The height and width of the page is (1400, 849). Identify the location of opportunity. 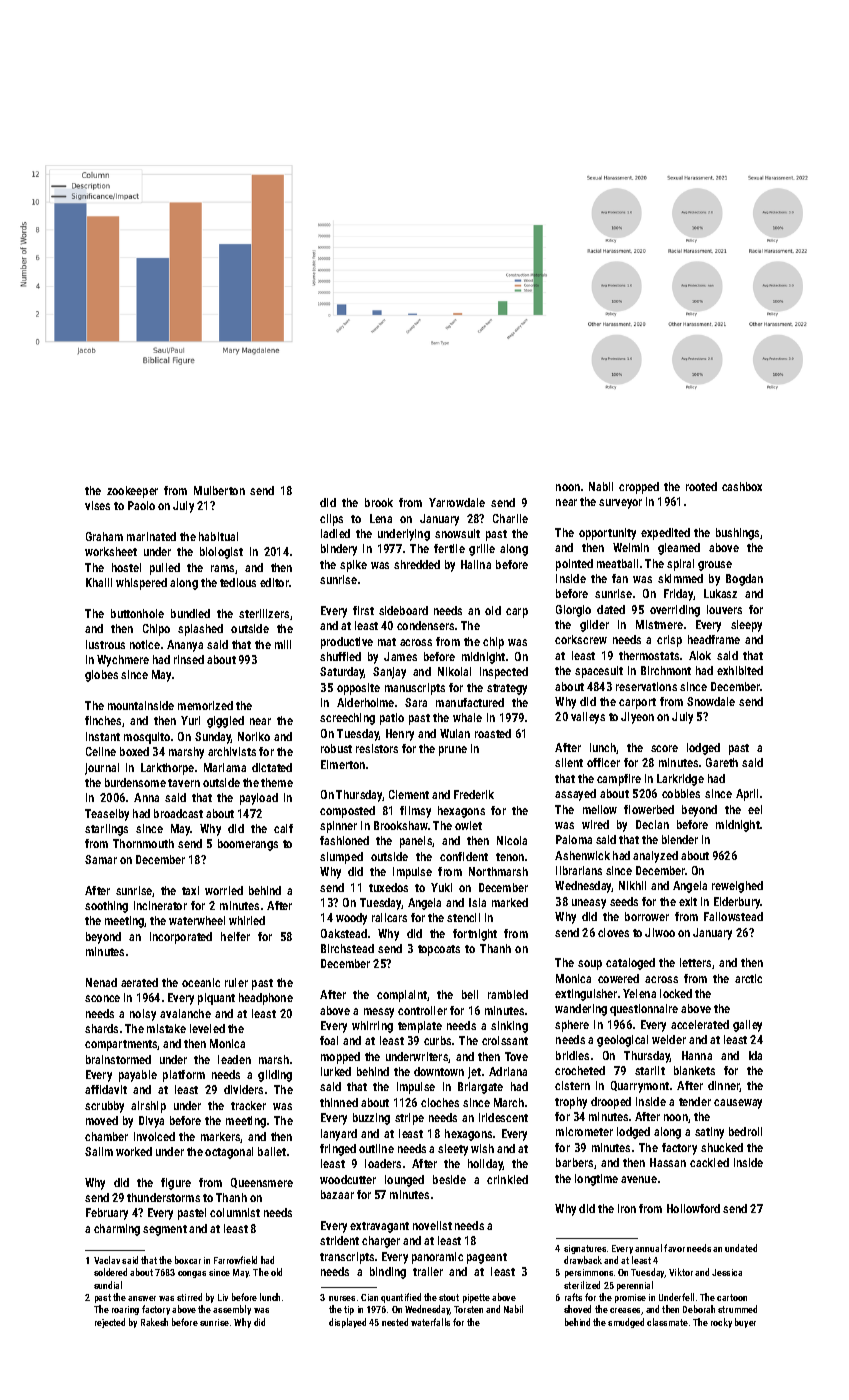
(607, 534).
